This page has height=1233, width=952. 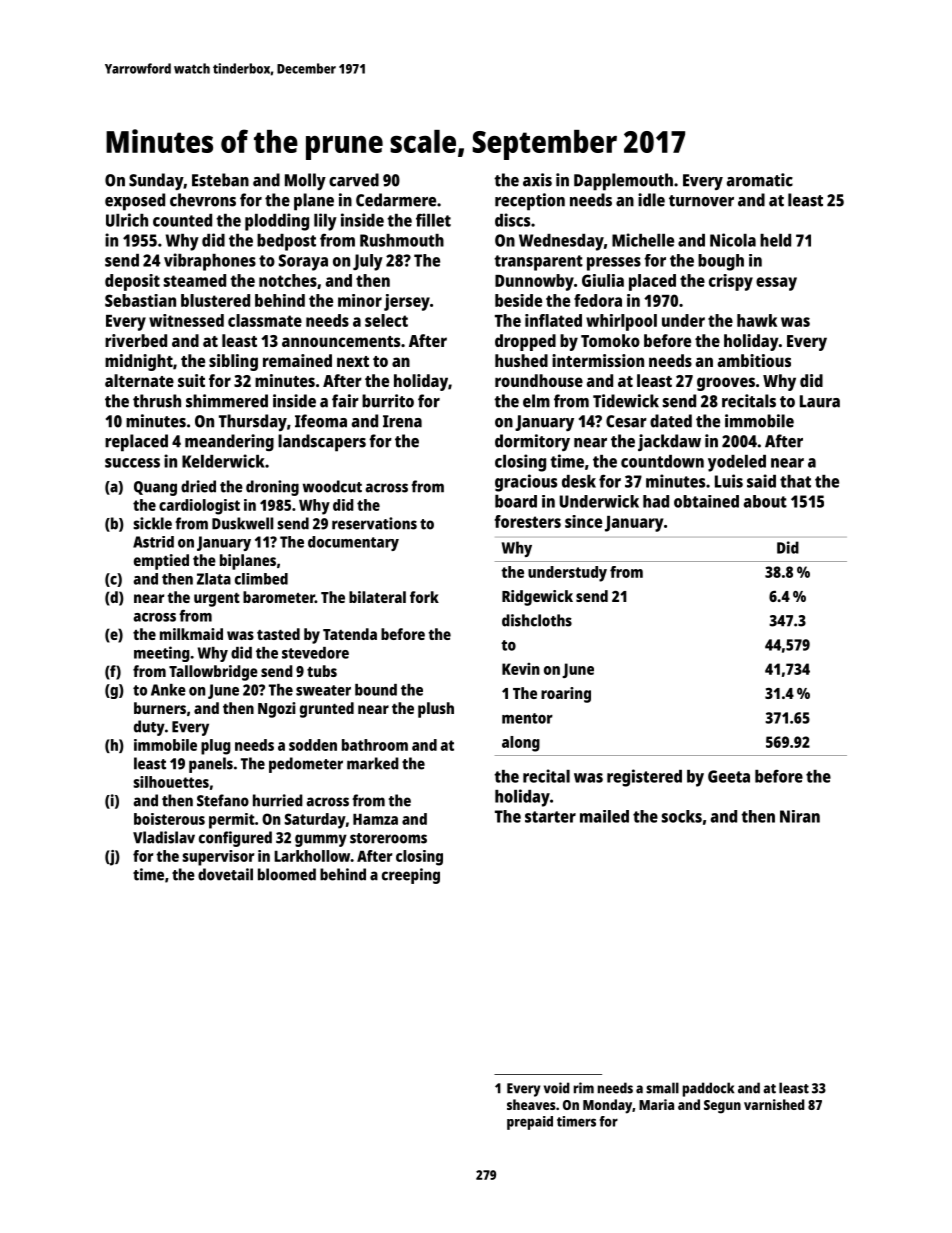 What do you see at coordinates (512, 220) in the page?
I see `discs` at bounding box center [512, 220].
